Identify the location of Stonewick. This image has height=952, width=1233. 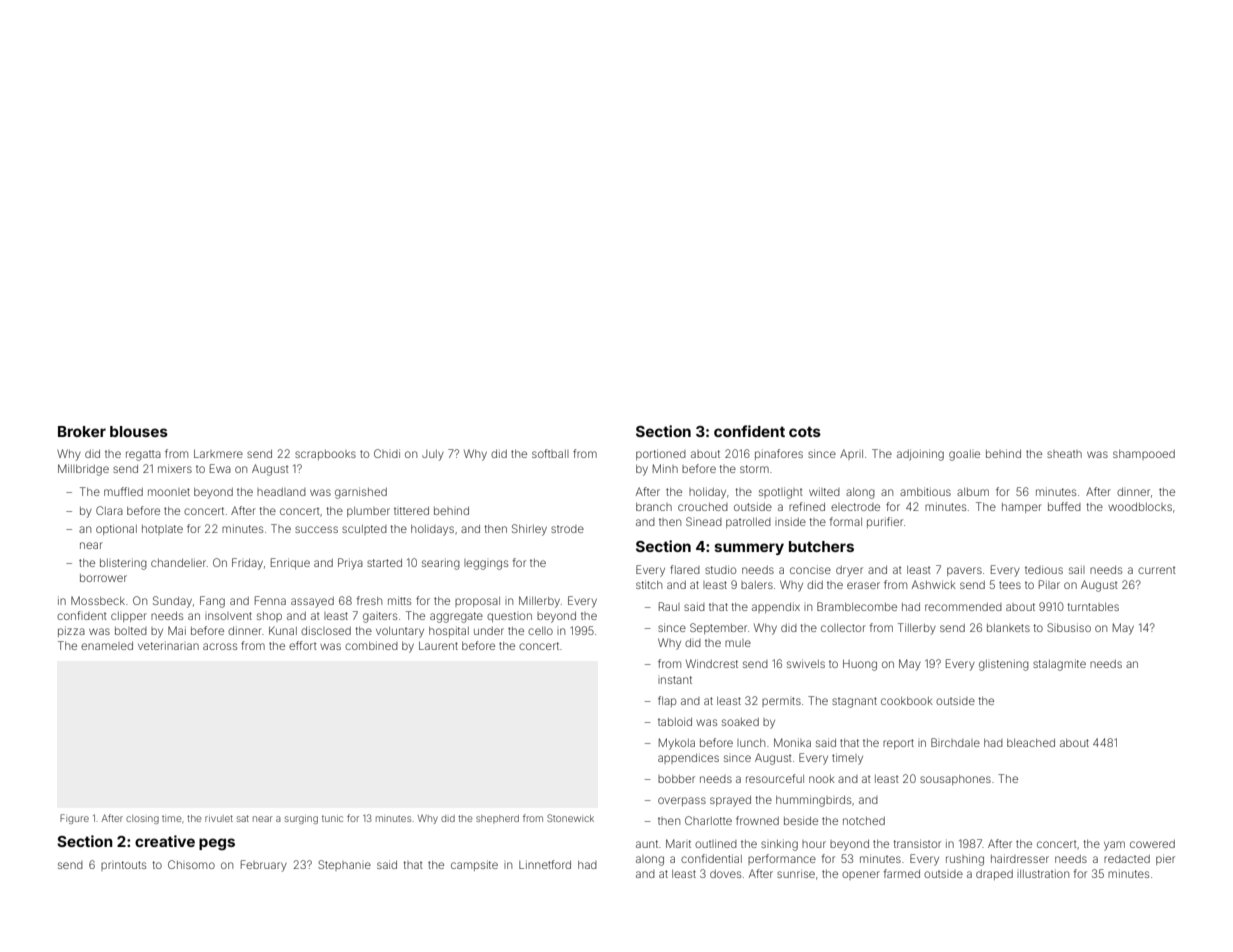
(570, 818).
